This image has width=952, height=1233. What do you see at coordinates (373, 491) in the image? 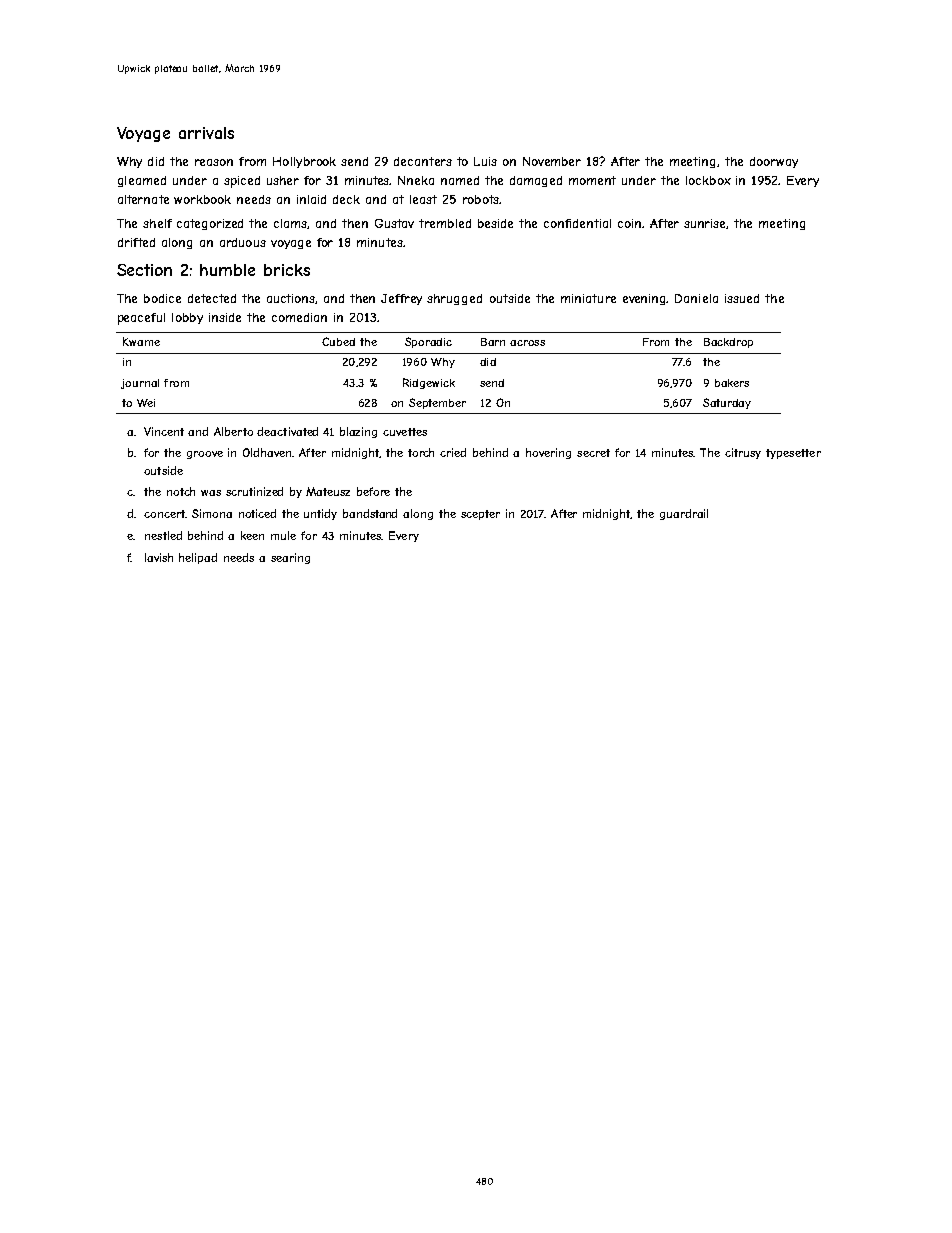
I see `before` at bounding box center [373, 491].
